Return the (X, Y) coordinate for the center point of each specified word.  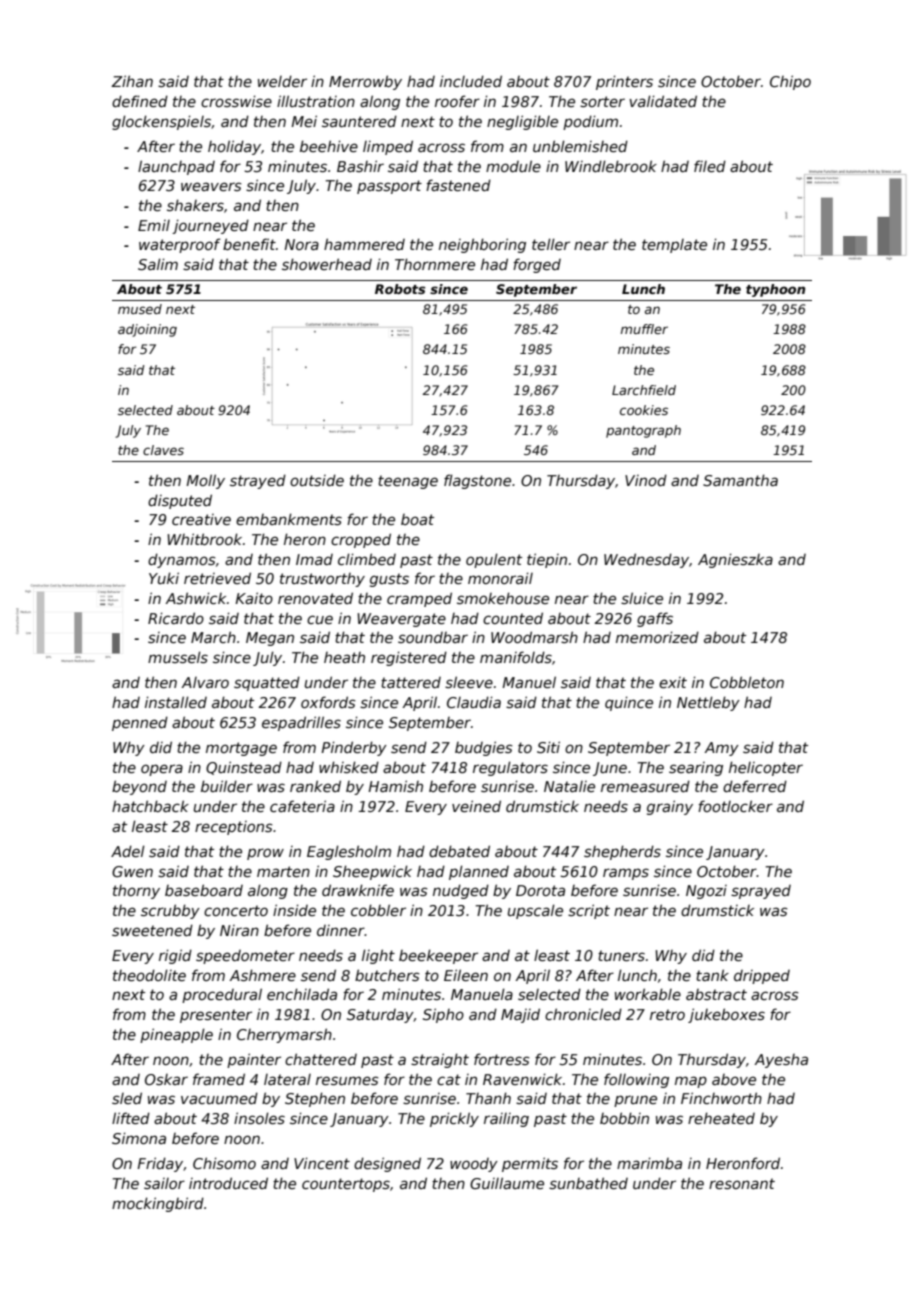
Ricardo (176, 618)
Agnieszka (735, 560)
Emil (154, 225)
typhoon (775, 290)
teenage (408, 482)
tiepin (547, 560)
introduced (228, 1183)
